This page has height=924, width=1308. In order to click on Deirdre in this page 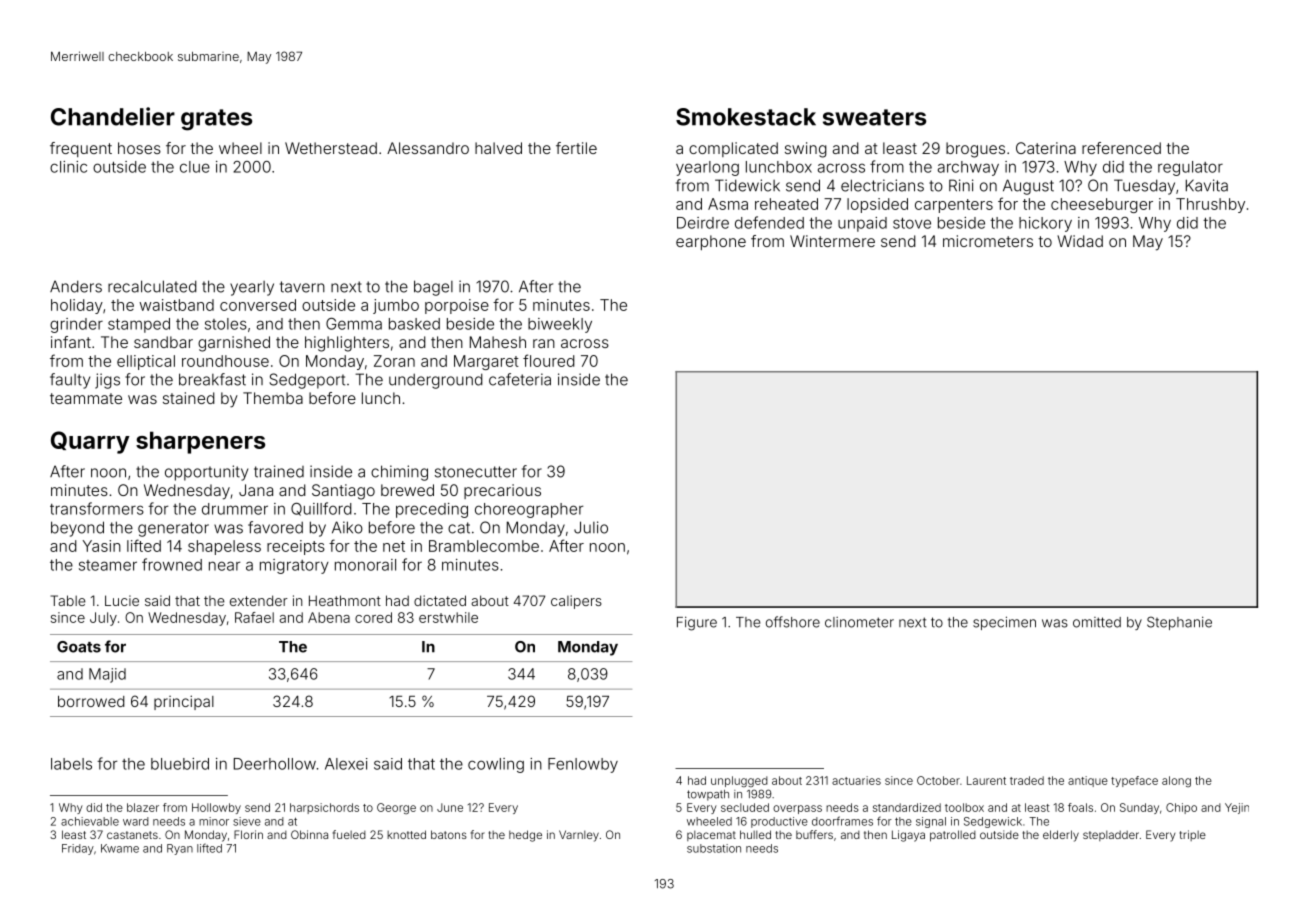, I will do `click(703, 223)`.
